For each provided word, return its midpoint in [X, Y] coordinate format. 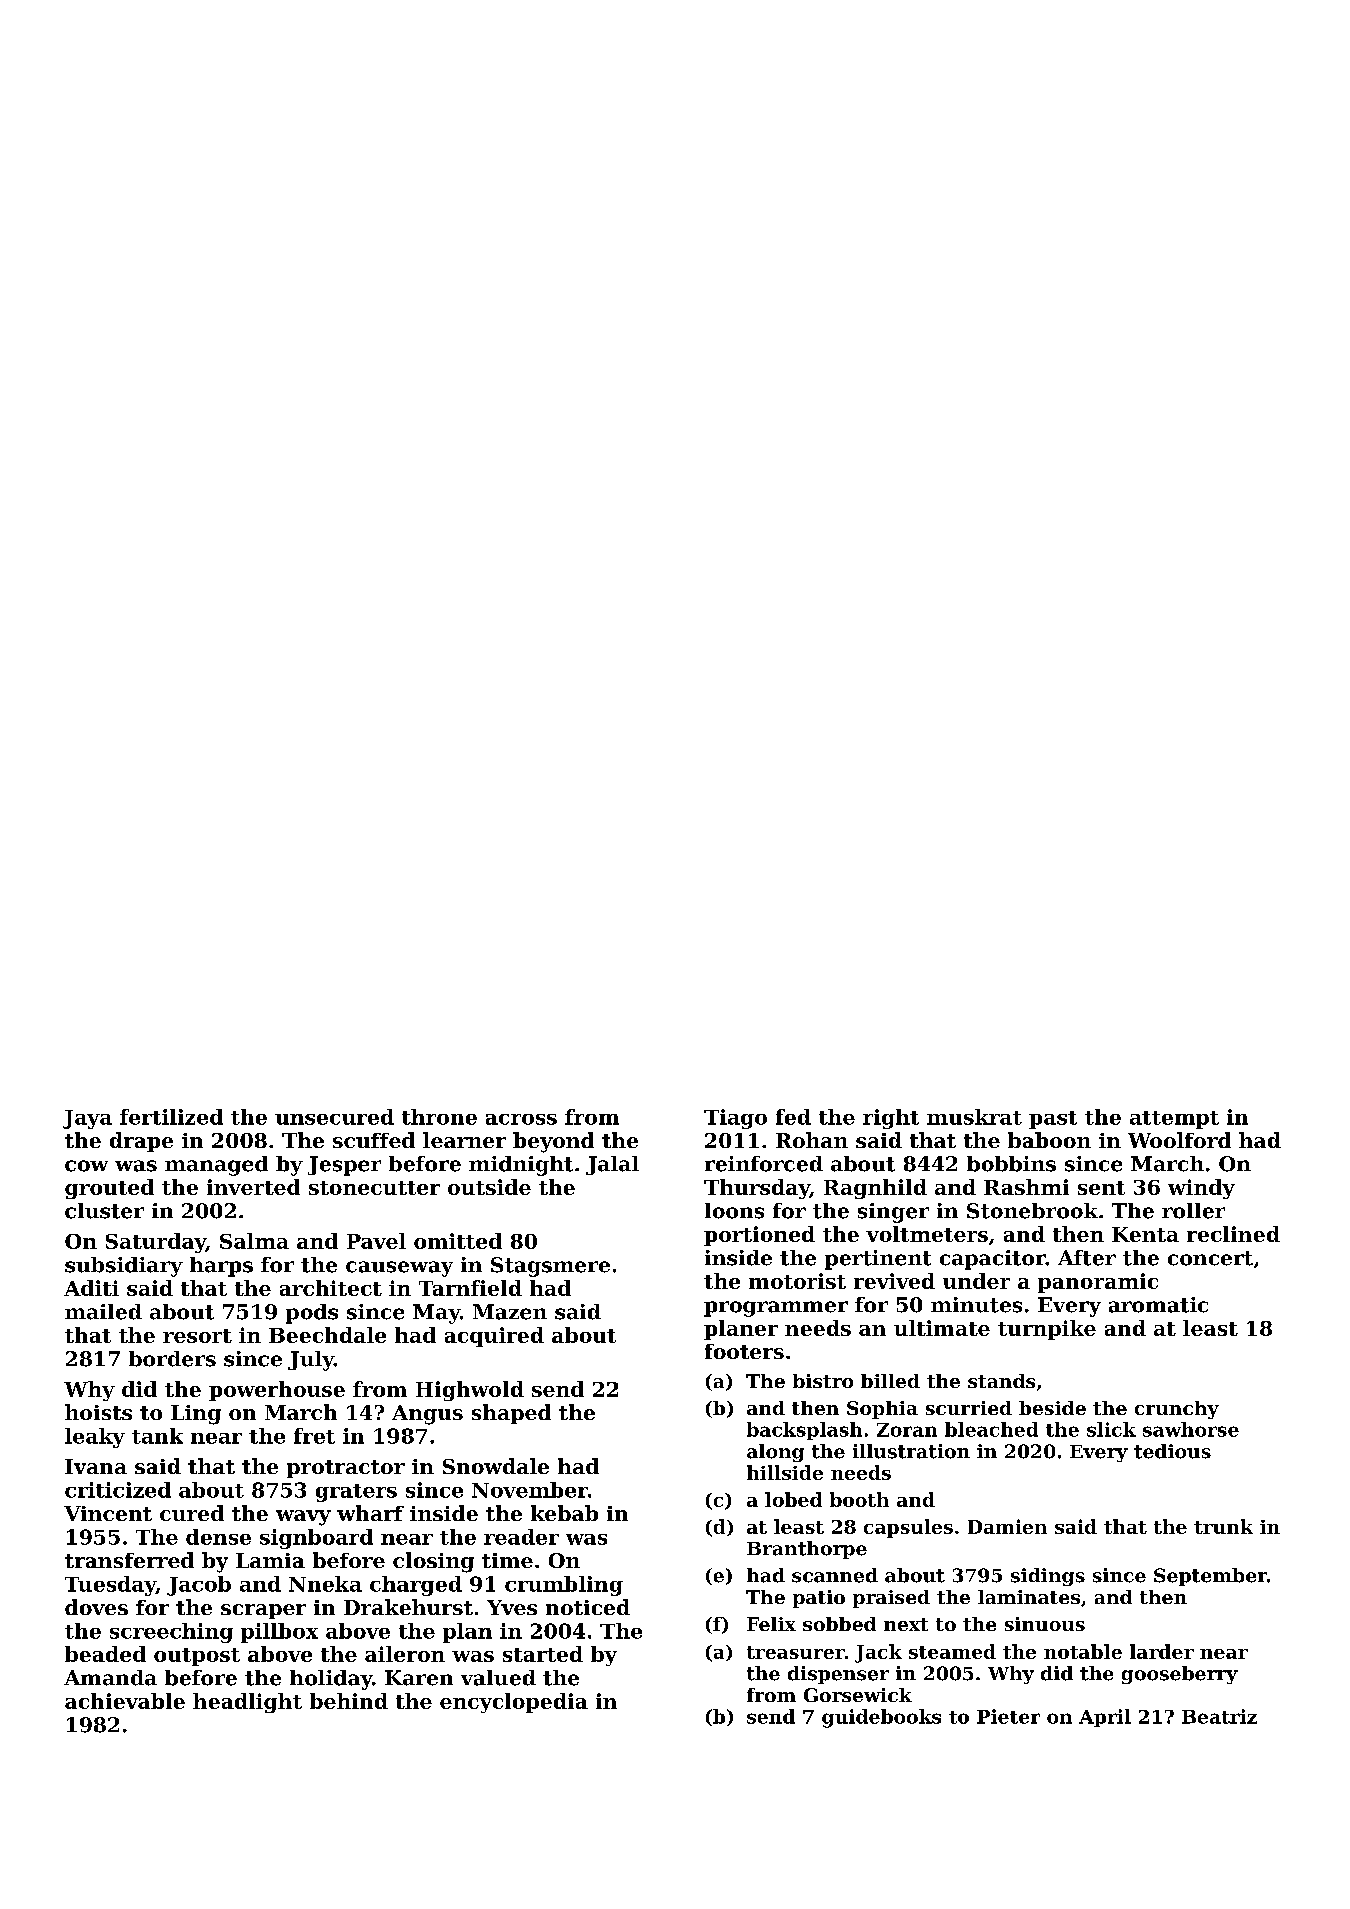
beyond [553, 1142]
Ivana [96, 1466]
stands [1001, 1381]
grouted [109, 1189]
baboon [1049, 1140]
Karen [419, 1678]
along [775, 1453]
